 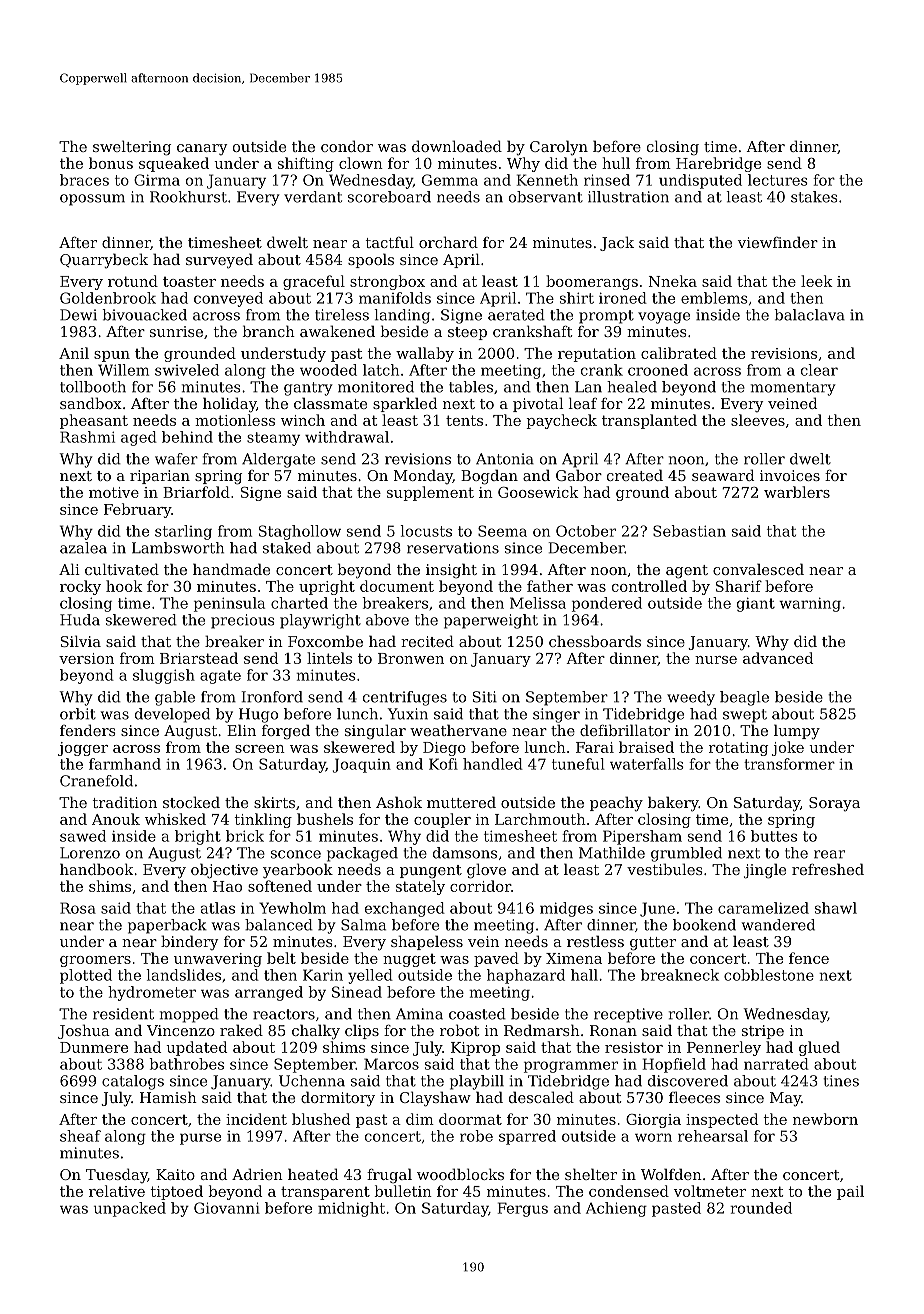 I want to click on Giovanni, so click(x=227, y=1208).
